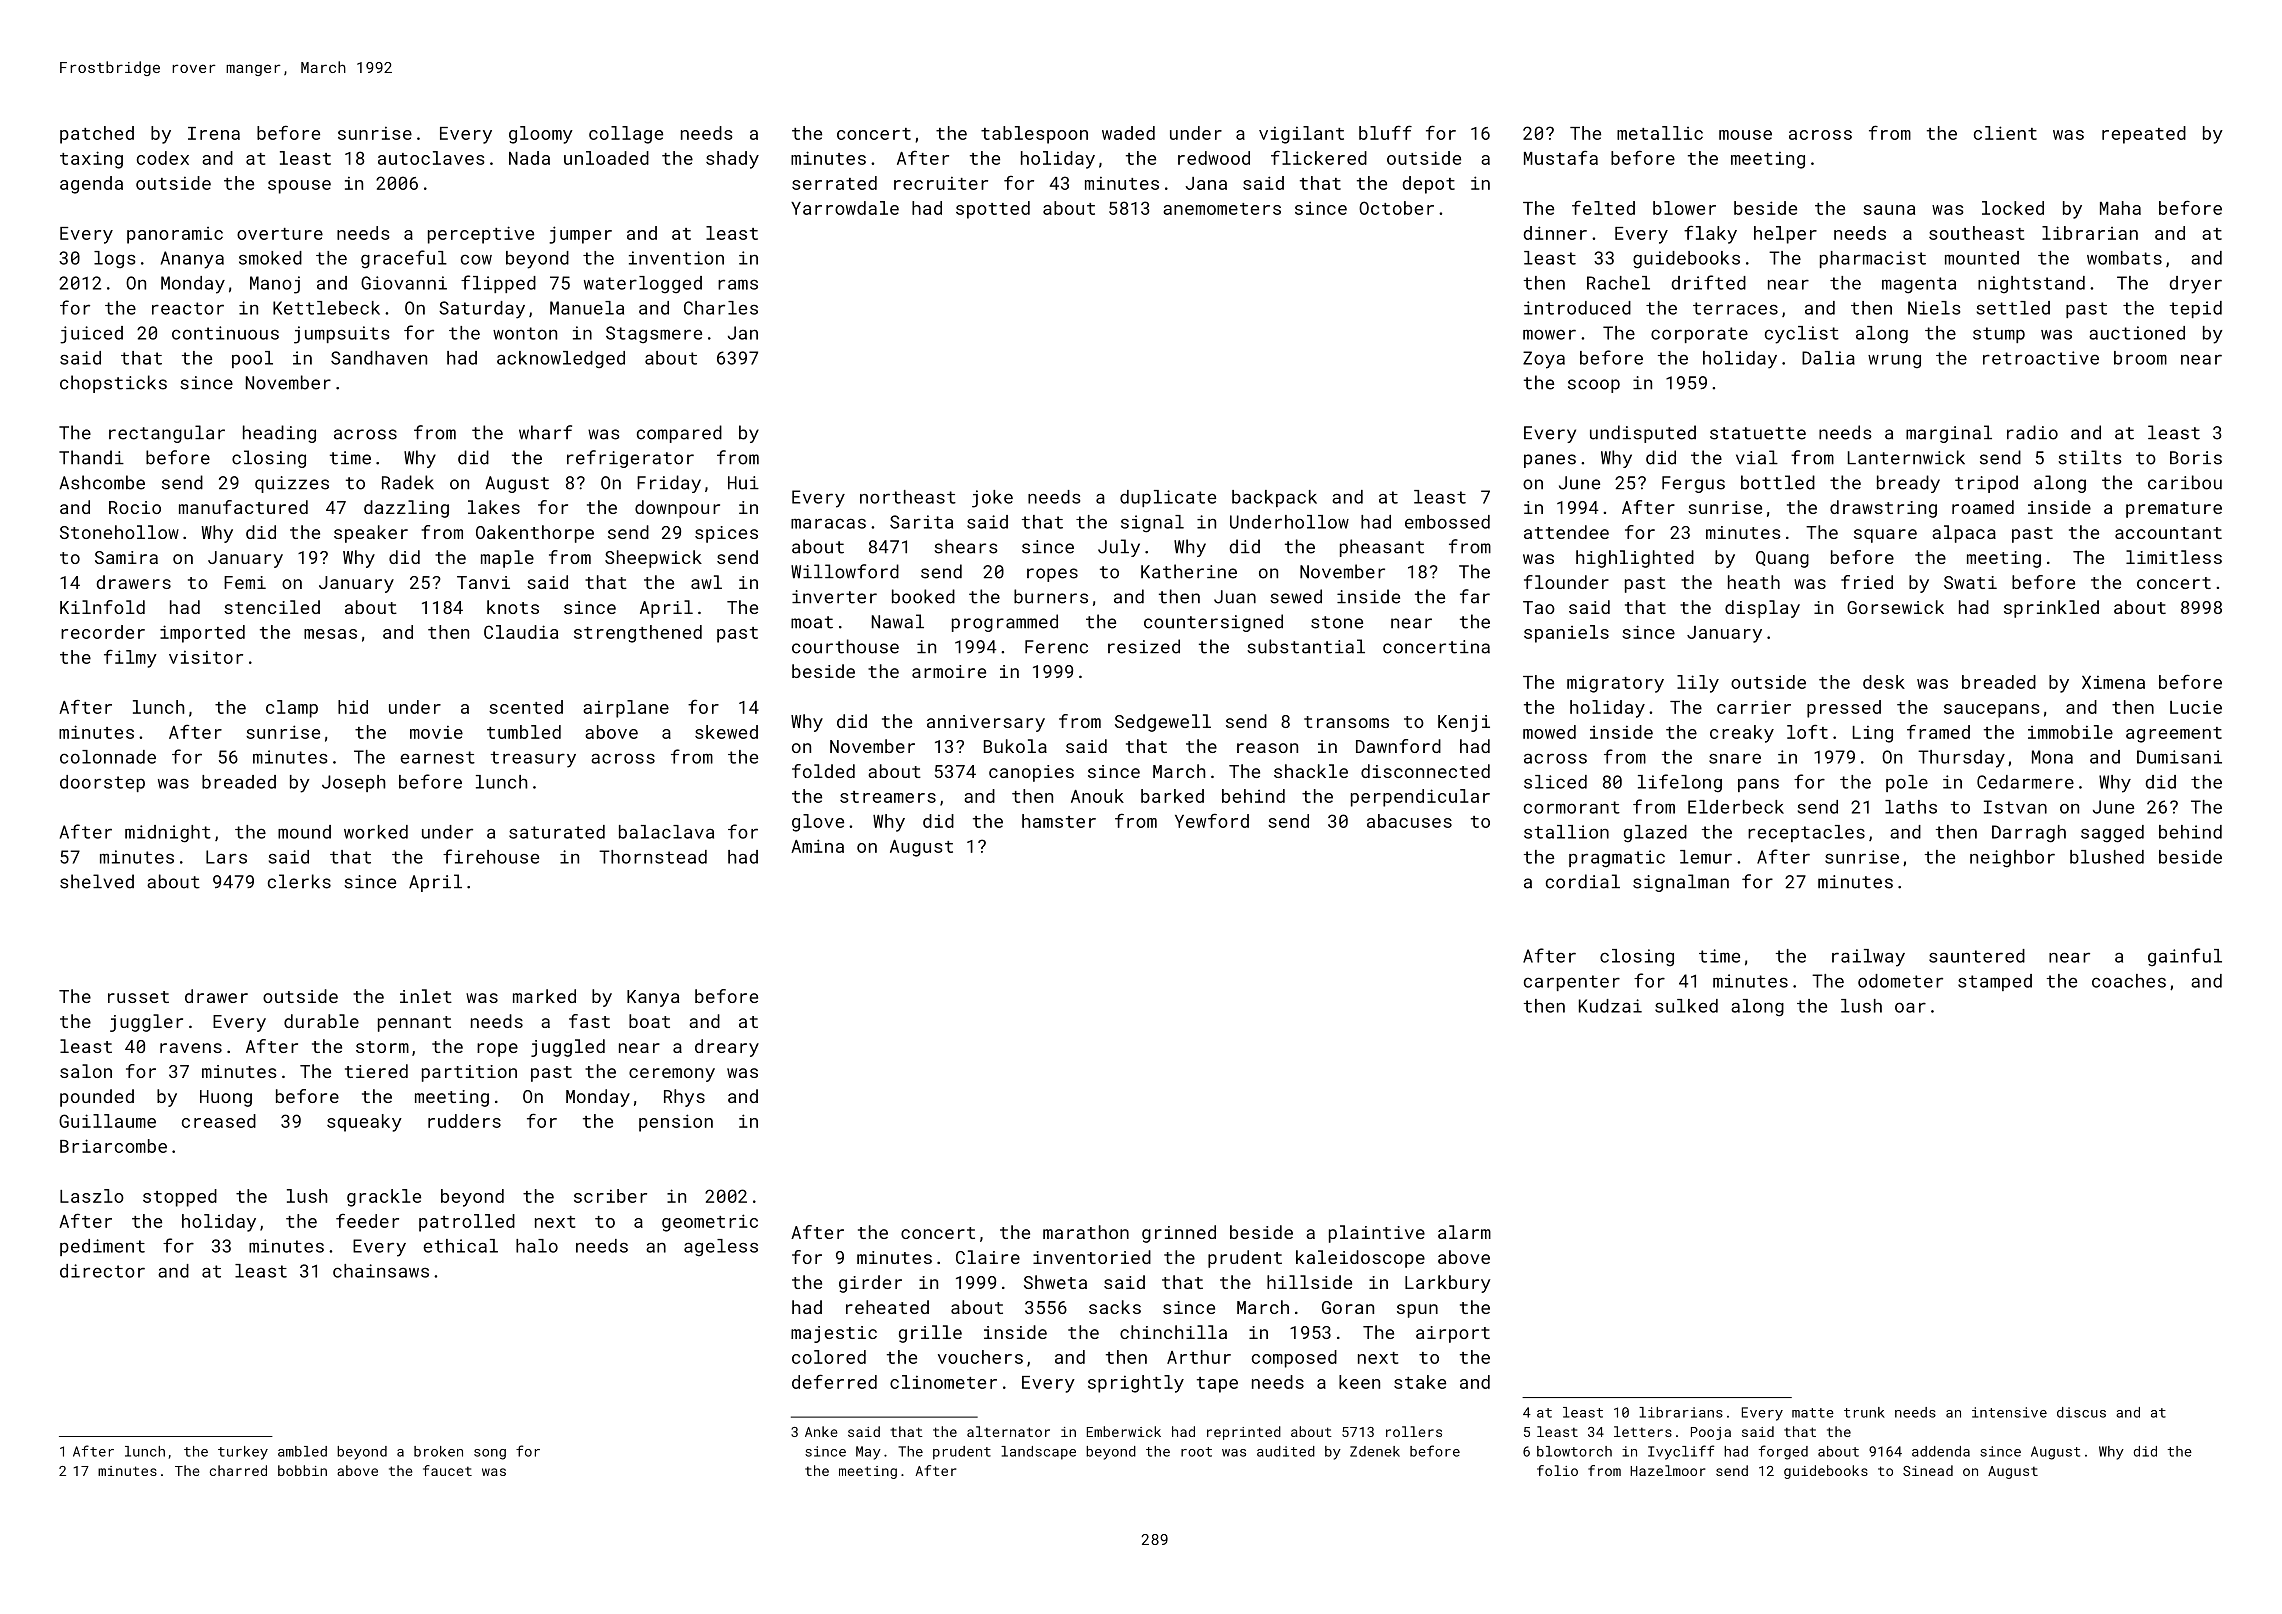 The image size is (2282, 1614). I want to click on sprightly, so click(1136, 1384).
